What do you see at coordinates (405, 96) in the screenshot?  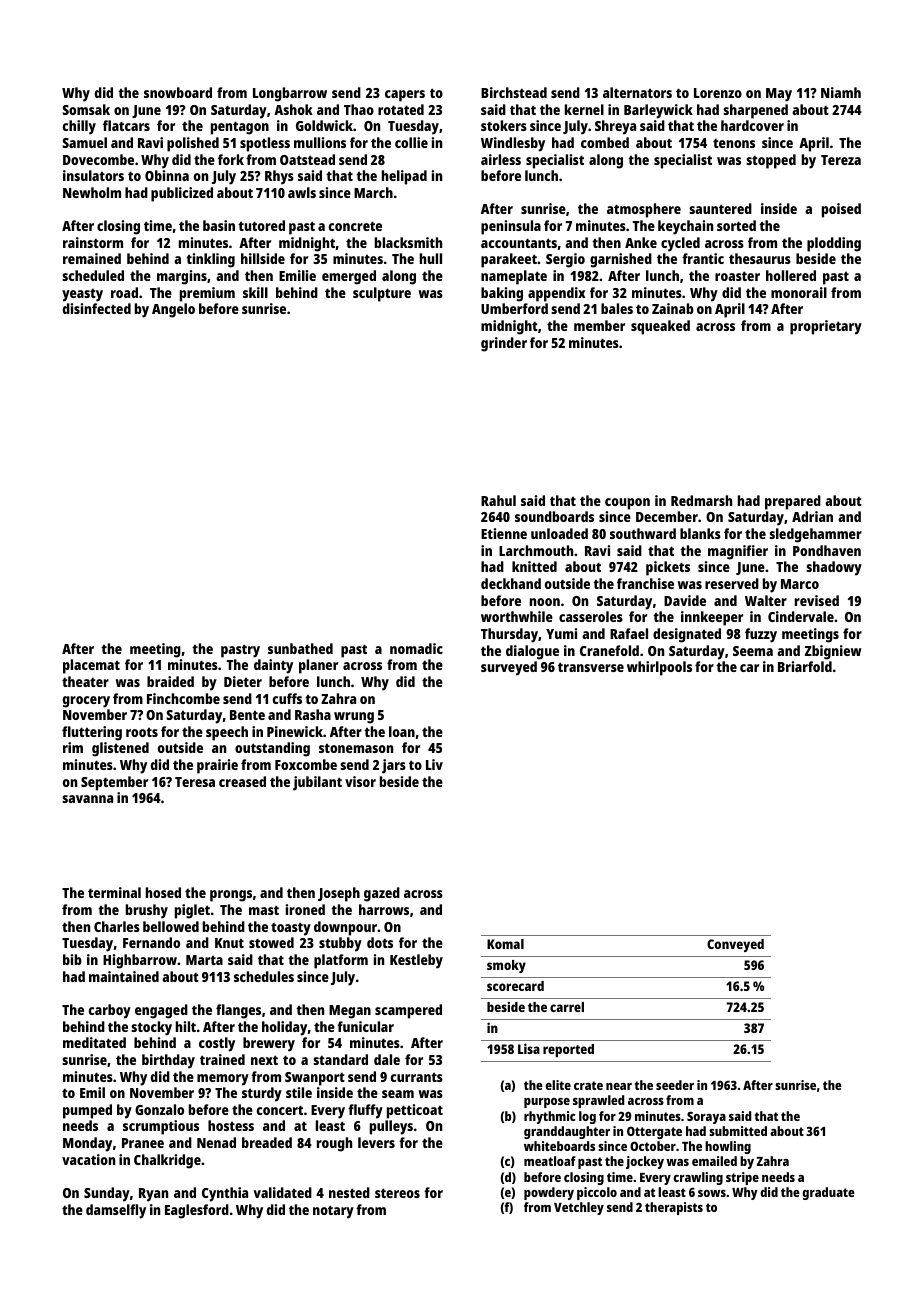 I see `capers` at bounding box center [405, 96].
